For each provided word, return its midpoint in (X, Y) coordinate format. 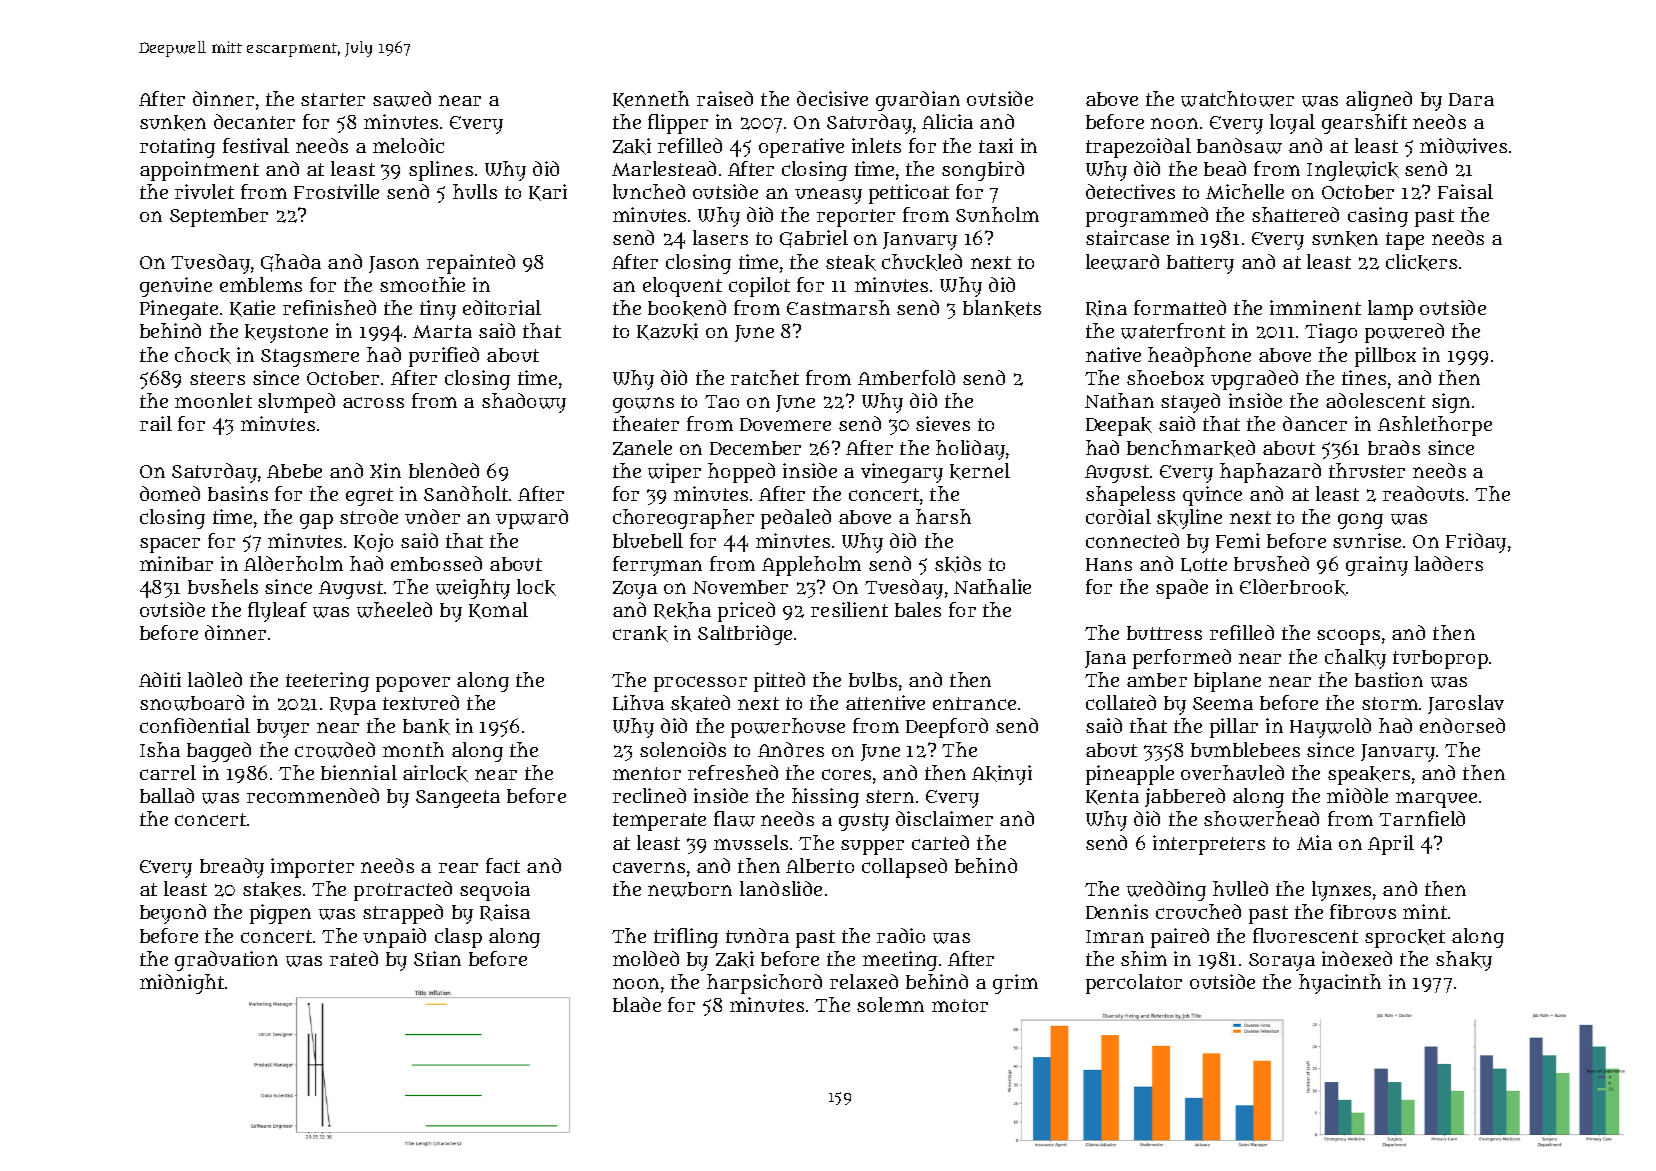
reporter (856, 218)
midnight (182, 984)
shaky (1464, 961)
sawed (402, 99)
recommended (313, 795)
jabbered (1185, 797)
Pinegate (179, 310)
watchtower (1237, 99)
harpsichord (764, 984)
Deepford (947, 728)
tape (1405, 241)
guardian (918, 101)
